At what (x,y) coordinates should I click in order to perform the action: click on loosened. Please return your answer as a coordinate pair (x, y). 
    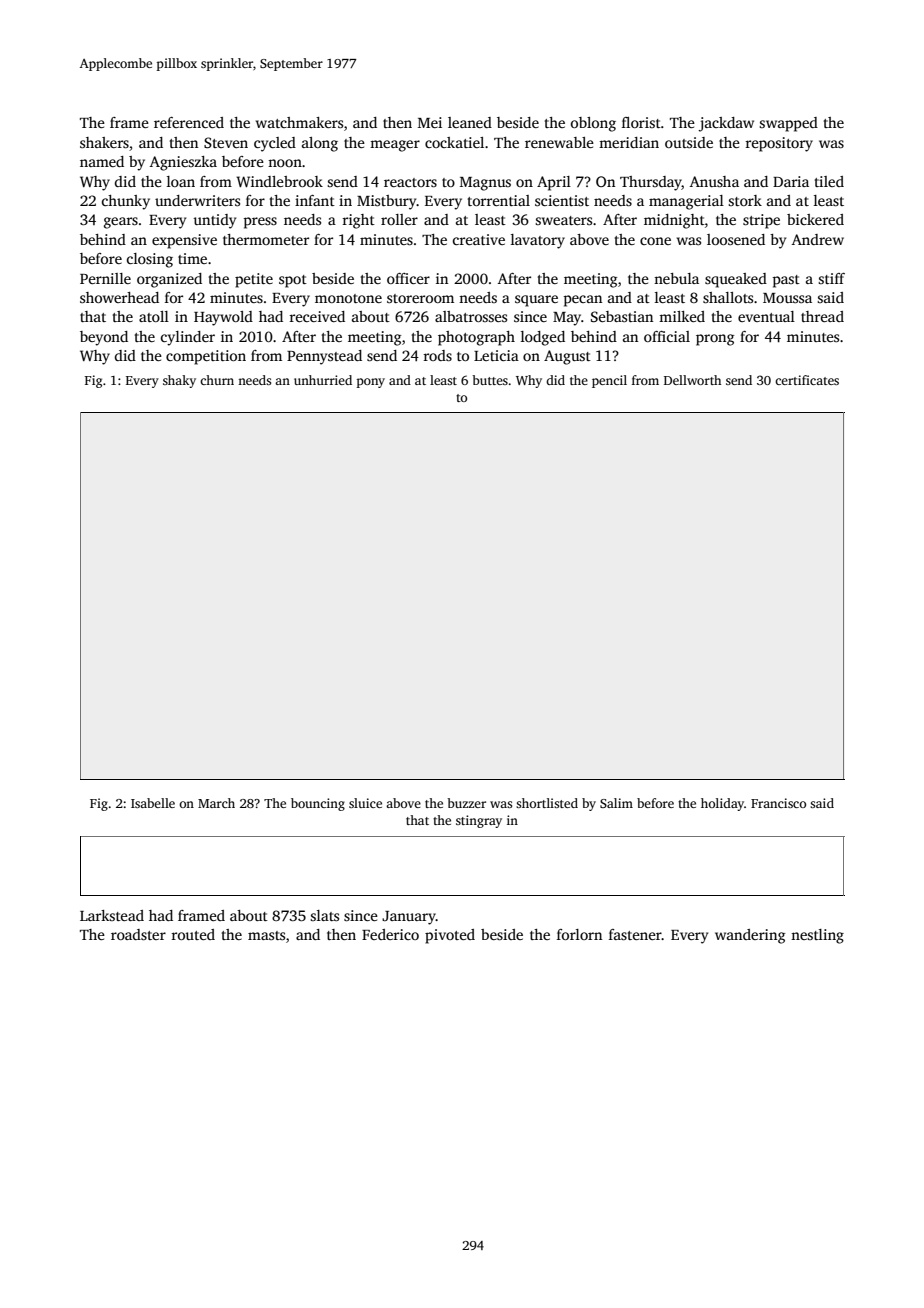
    Looking at the image, I should click on (736, 239).
